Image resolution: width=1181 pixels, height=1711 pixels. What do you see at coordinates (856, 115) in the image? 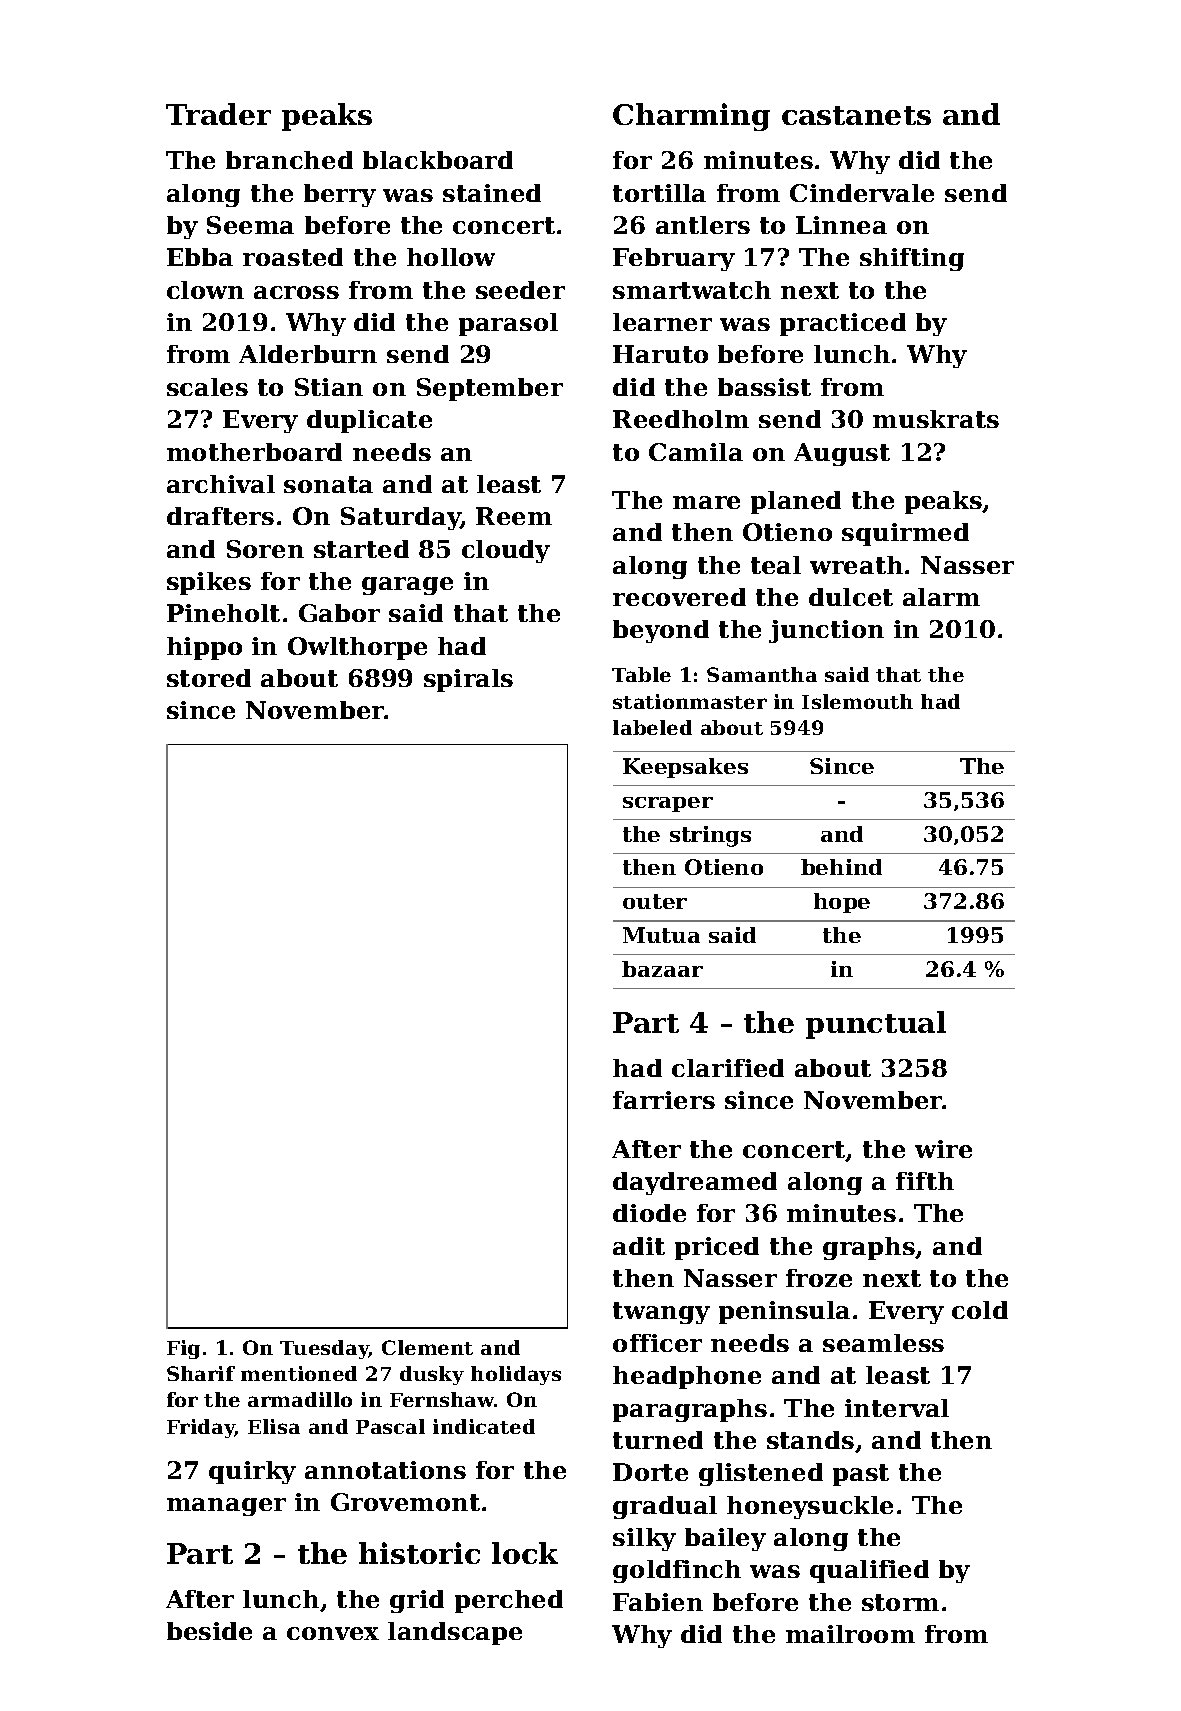
I see `castanets` at bounding box center [856, 115].
